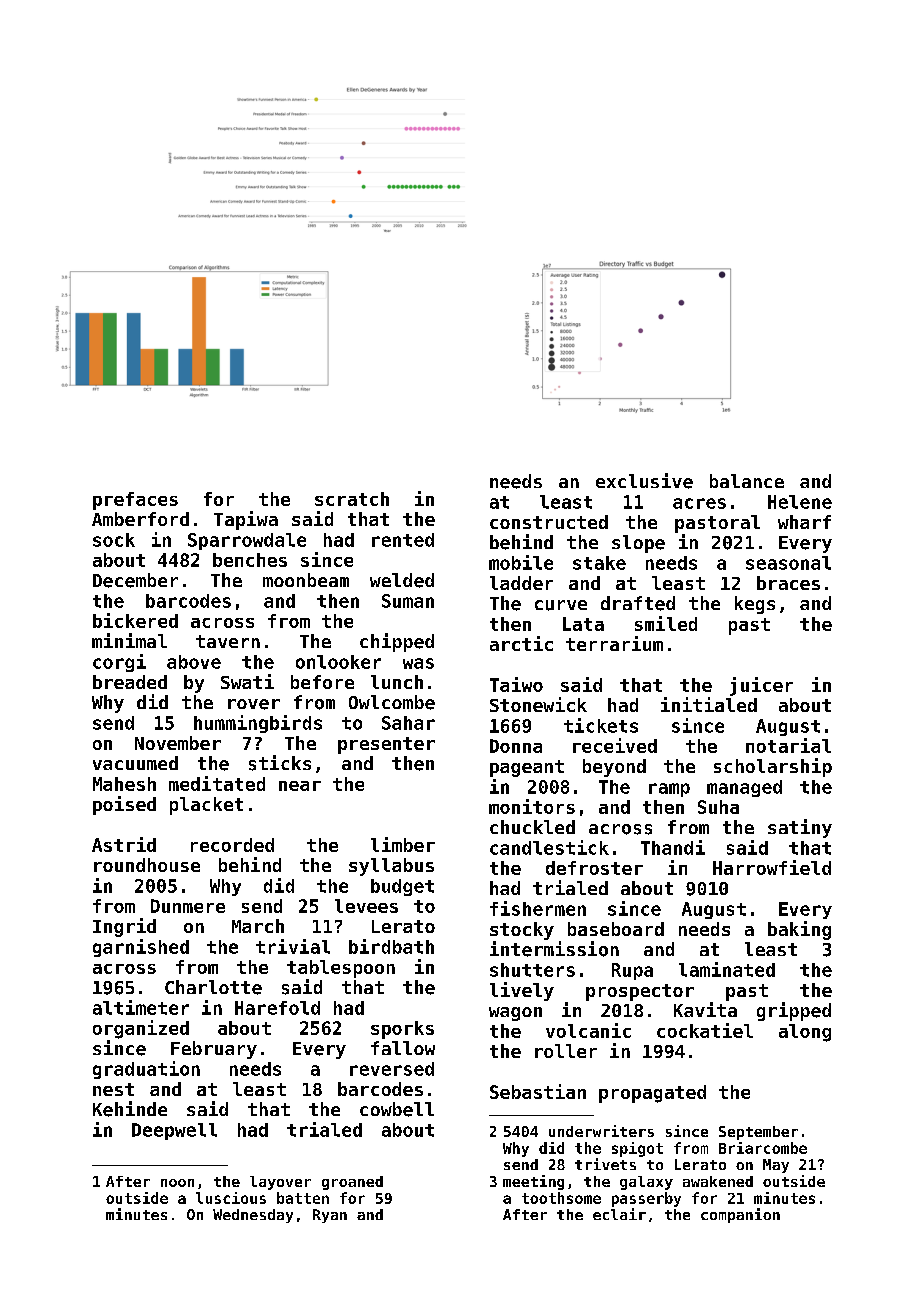 The height and width of the screenshot is (1311, 924). I want to click on wharf, so click(804, 522).
